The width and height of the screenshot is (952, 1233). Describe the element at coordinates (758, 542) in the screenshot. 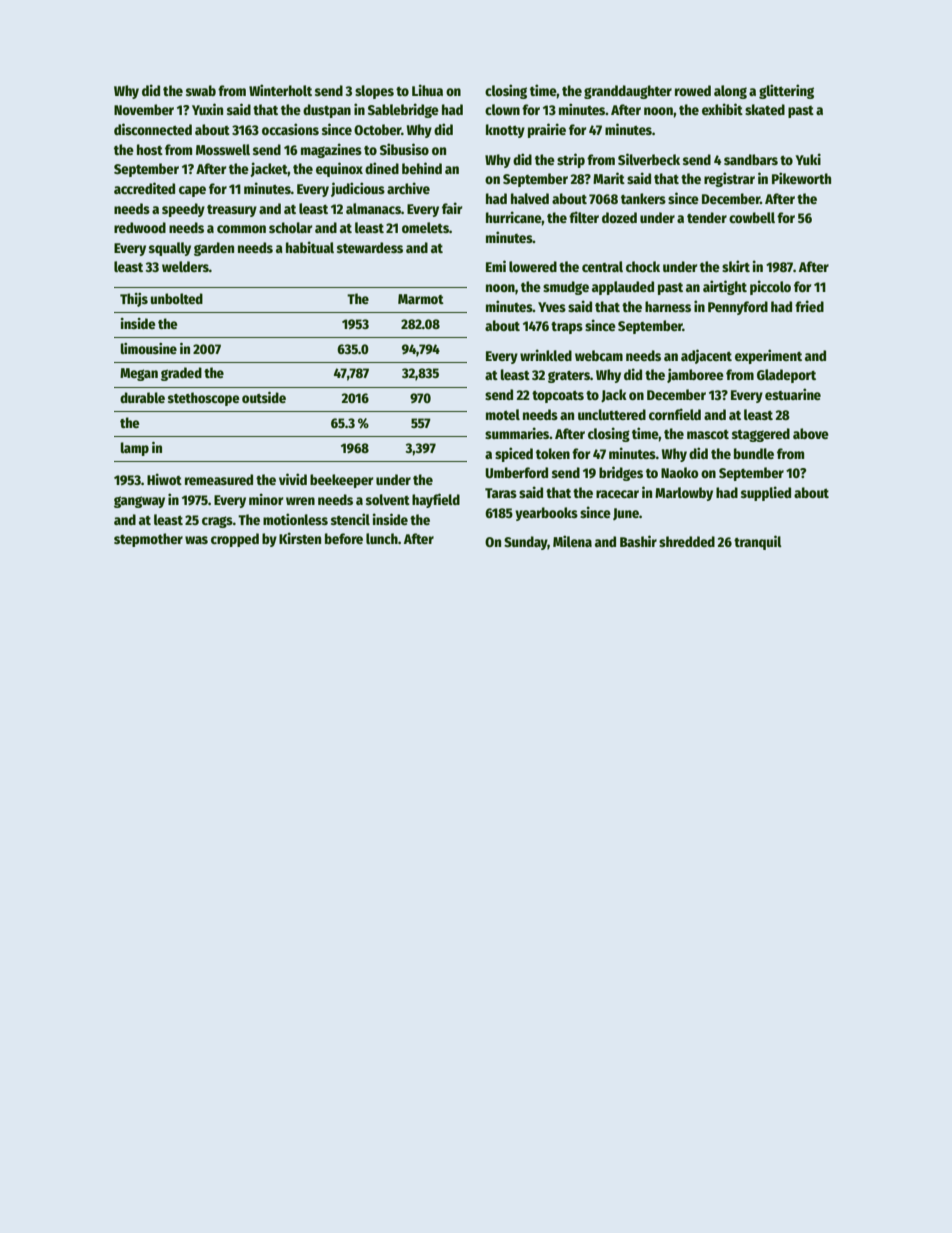

I see `tranquil` at that location.
